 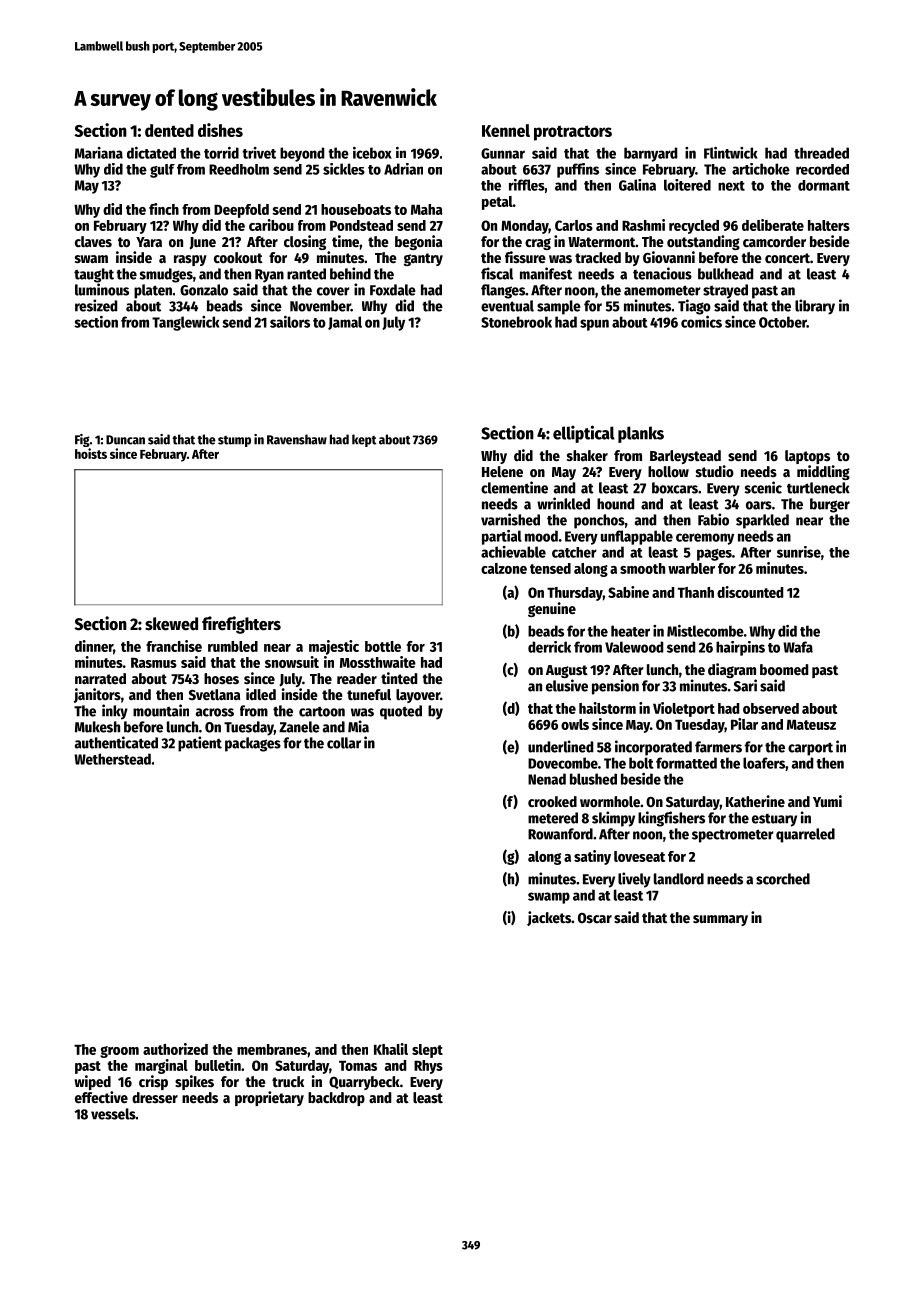 What do you see at coordinates (113, 1114) in the page?
I see `vessels` at bounding box center [113, 1114].
